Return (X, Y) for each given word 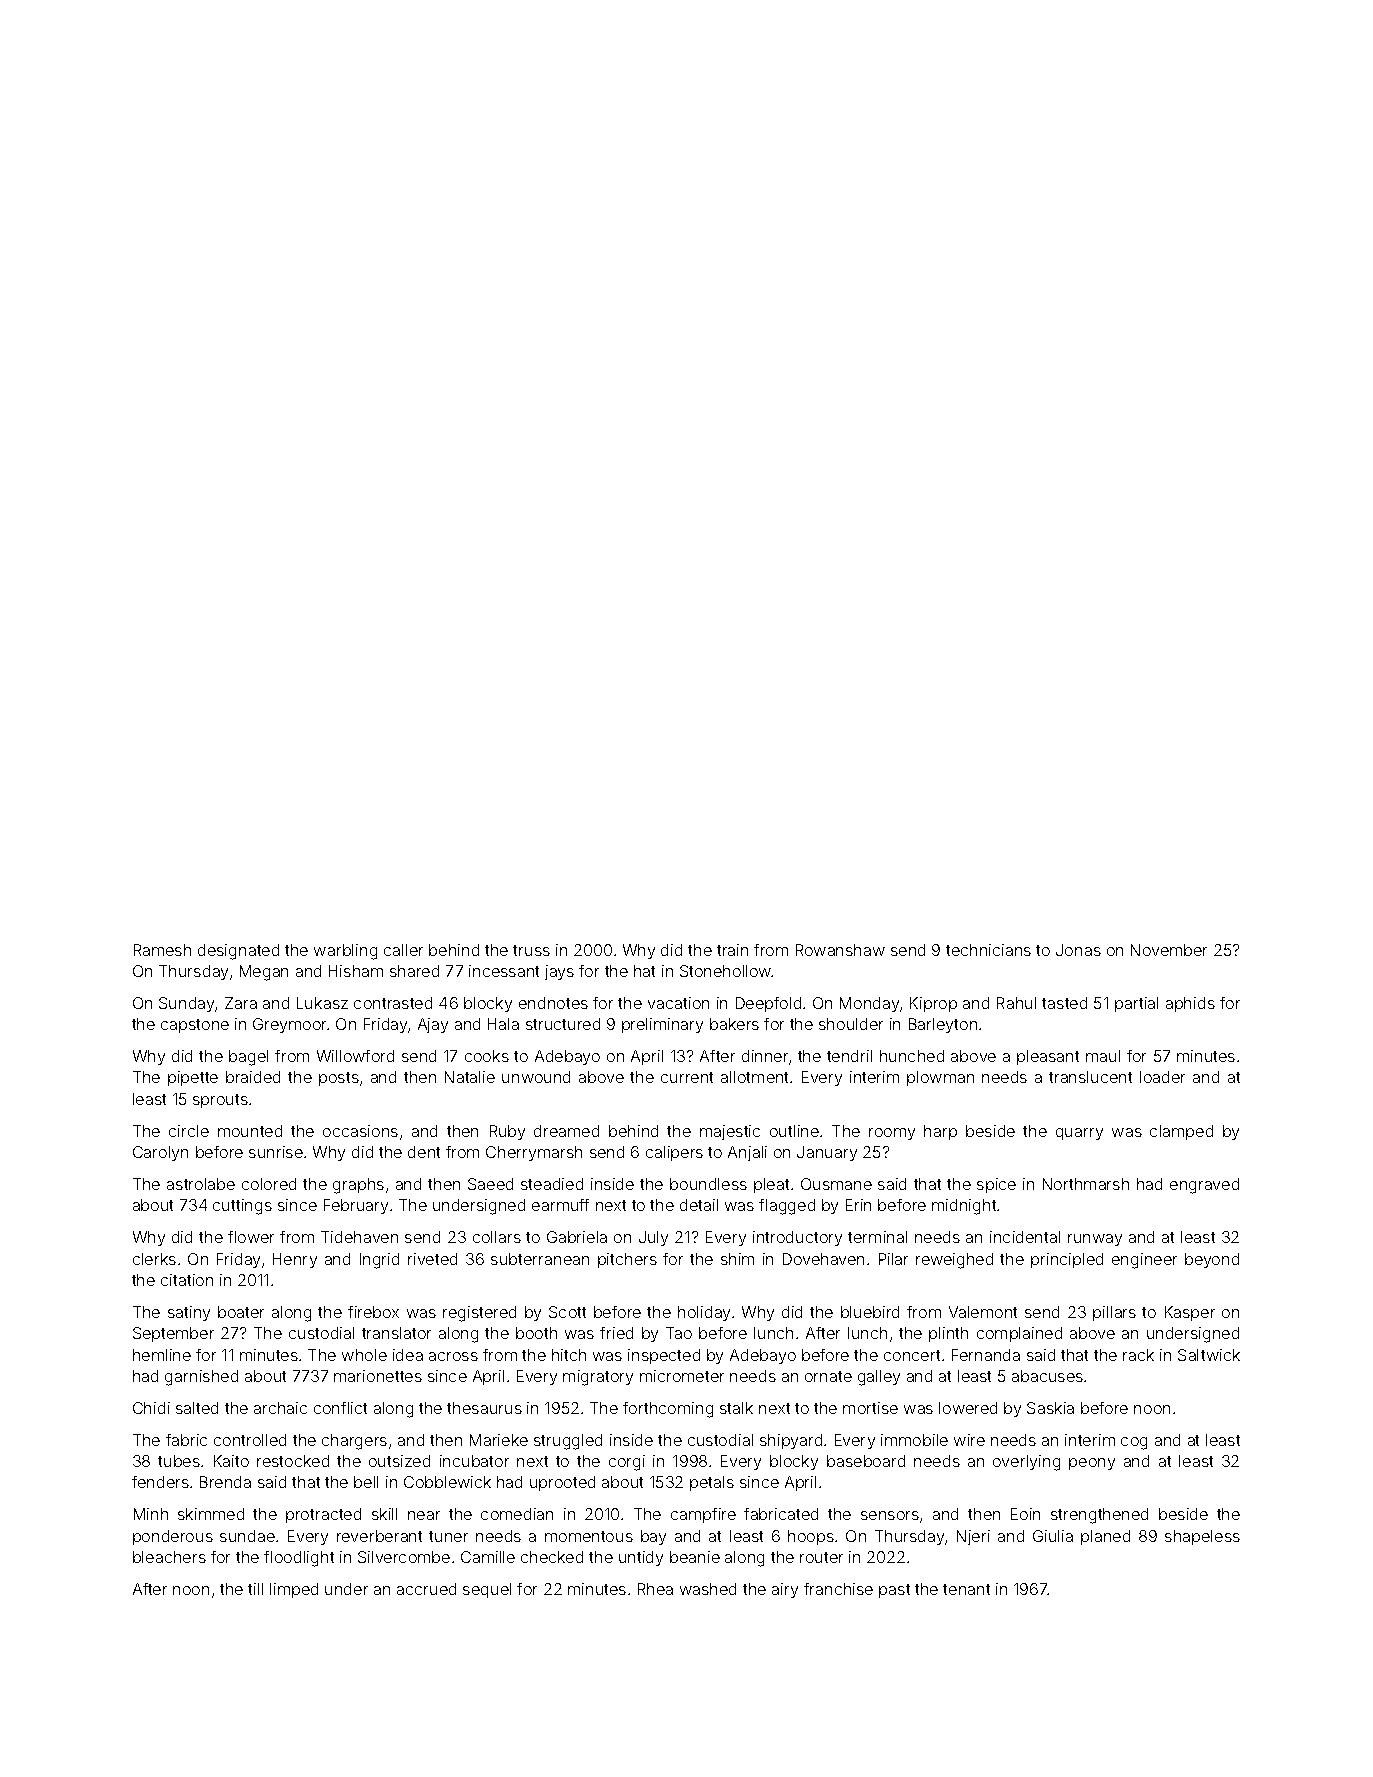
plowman (940, 1078)
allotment (754, 1077)
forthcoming (668, 1410)
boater (241, 1312)
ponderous (173, 1537)
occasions (360, 1131)
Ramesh (162, 950)
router (821, 1557)
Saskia (1050, 1408)
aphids (1190, 1004)
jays (559, 972)
